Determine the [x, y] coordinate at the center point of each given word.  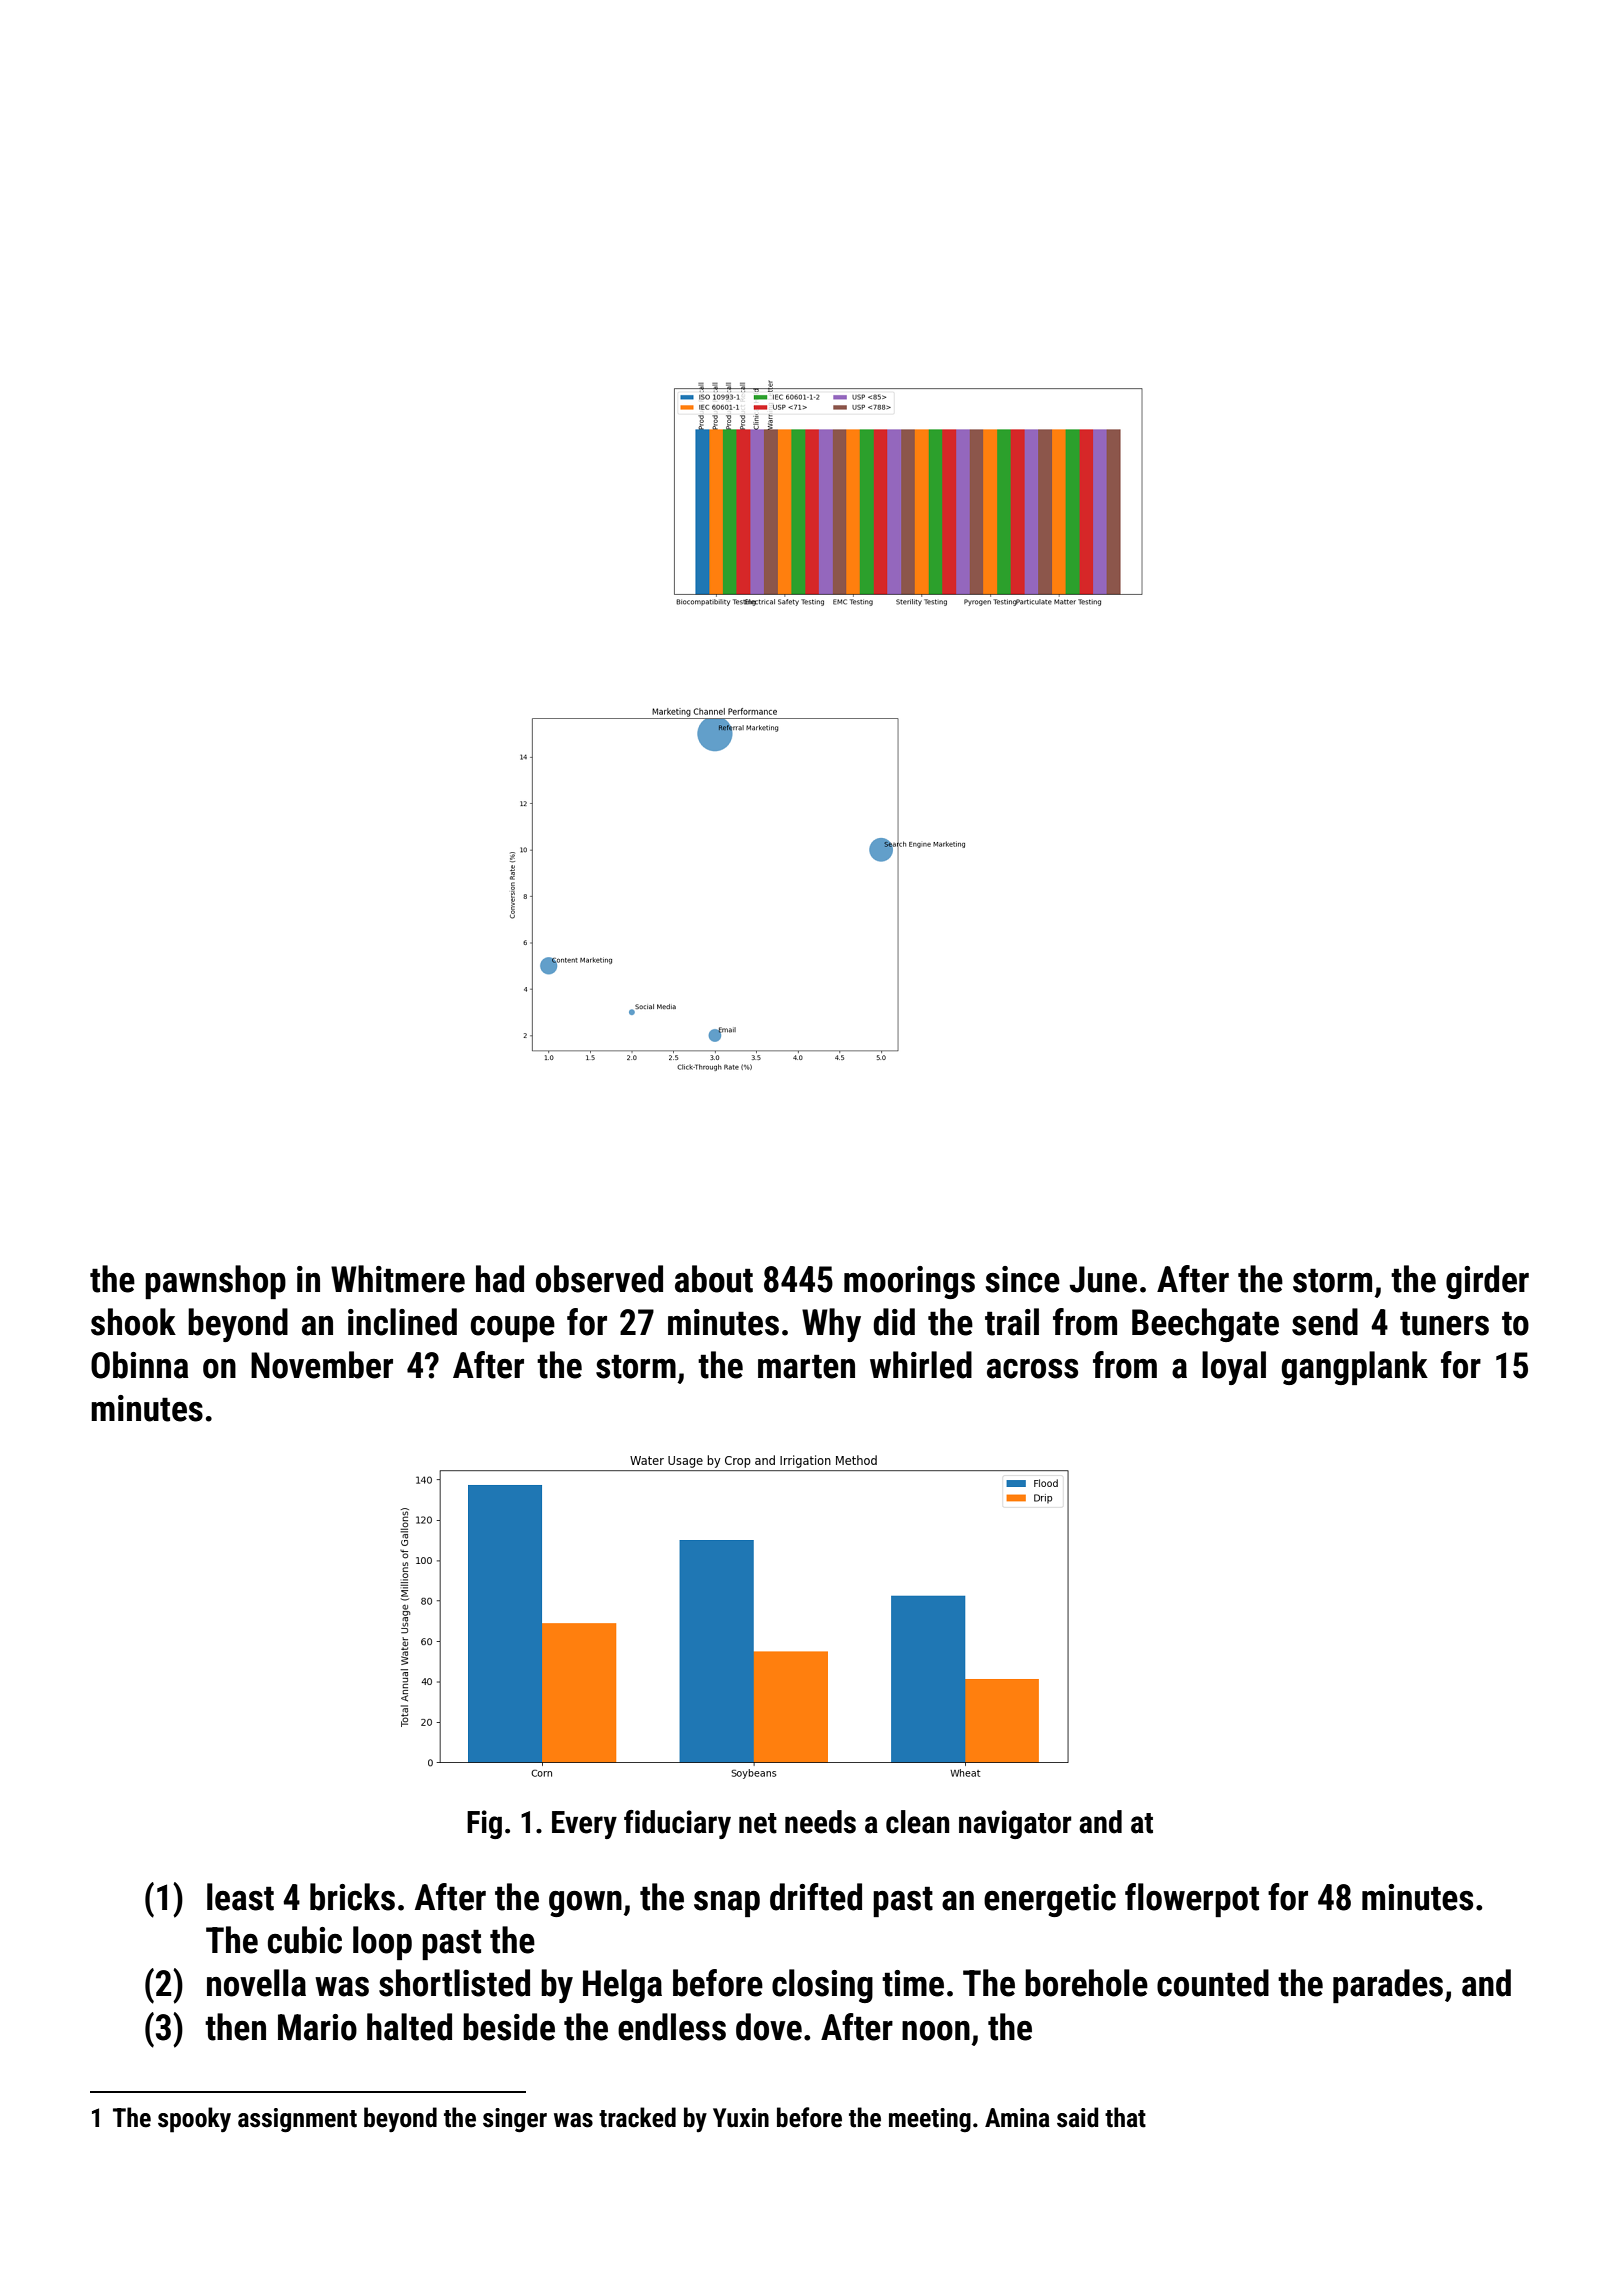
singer [515, 2120]
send [1325, 1322]
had [500, 1279]
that [1125, 2117]
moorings [909, 1282]
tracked [637, 2117]
